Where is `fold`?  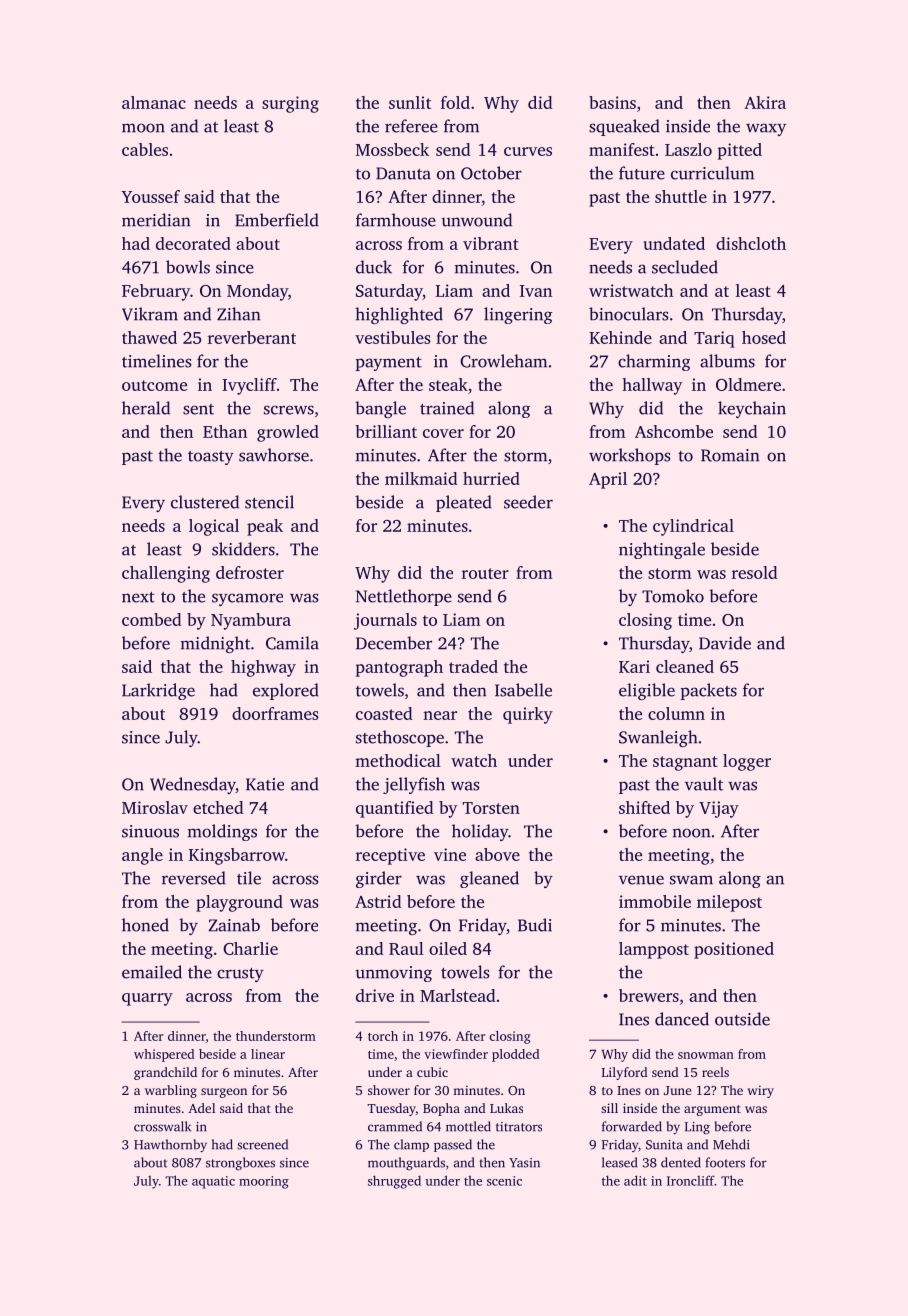 fold is located at coordinates (455, 102).
